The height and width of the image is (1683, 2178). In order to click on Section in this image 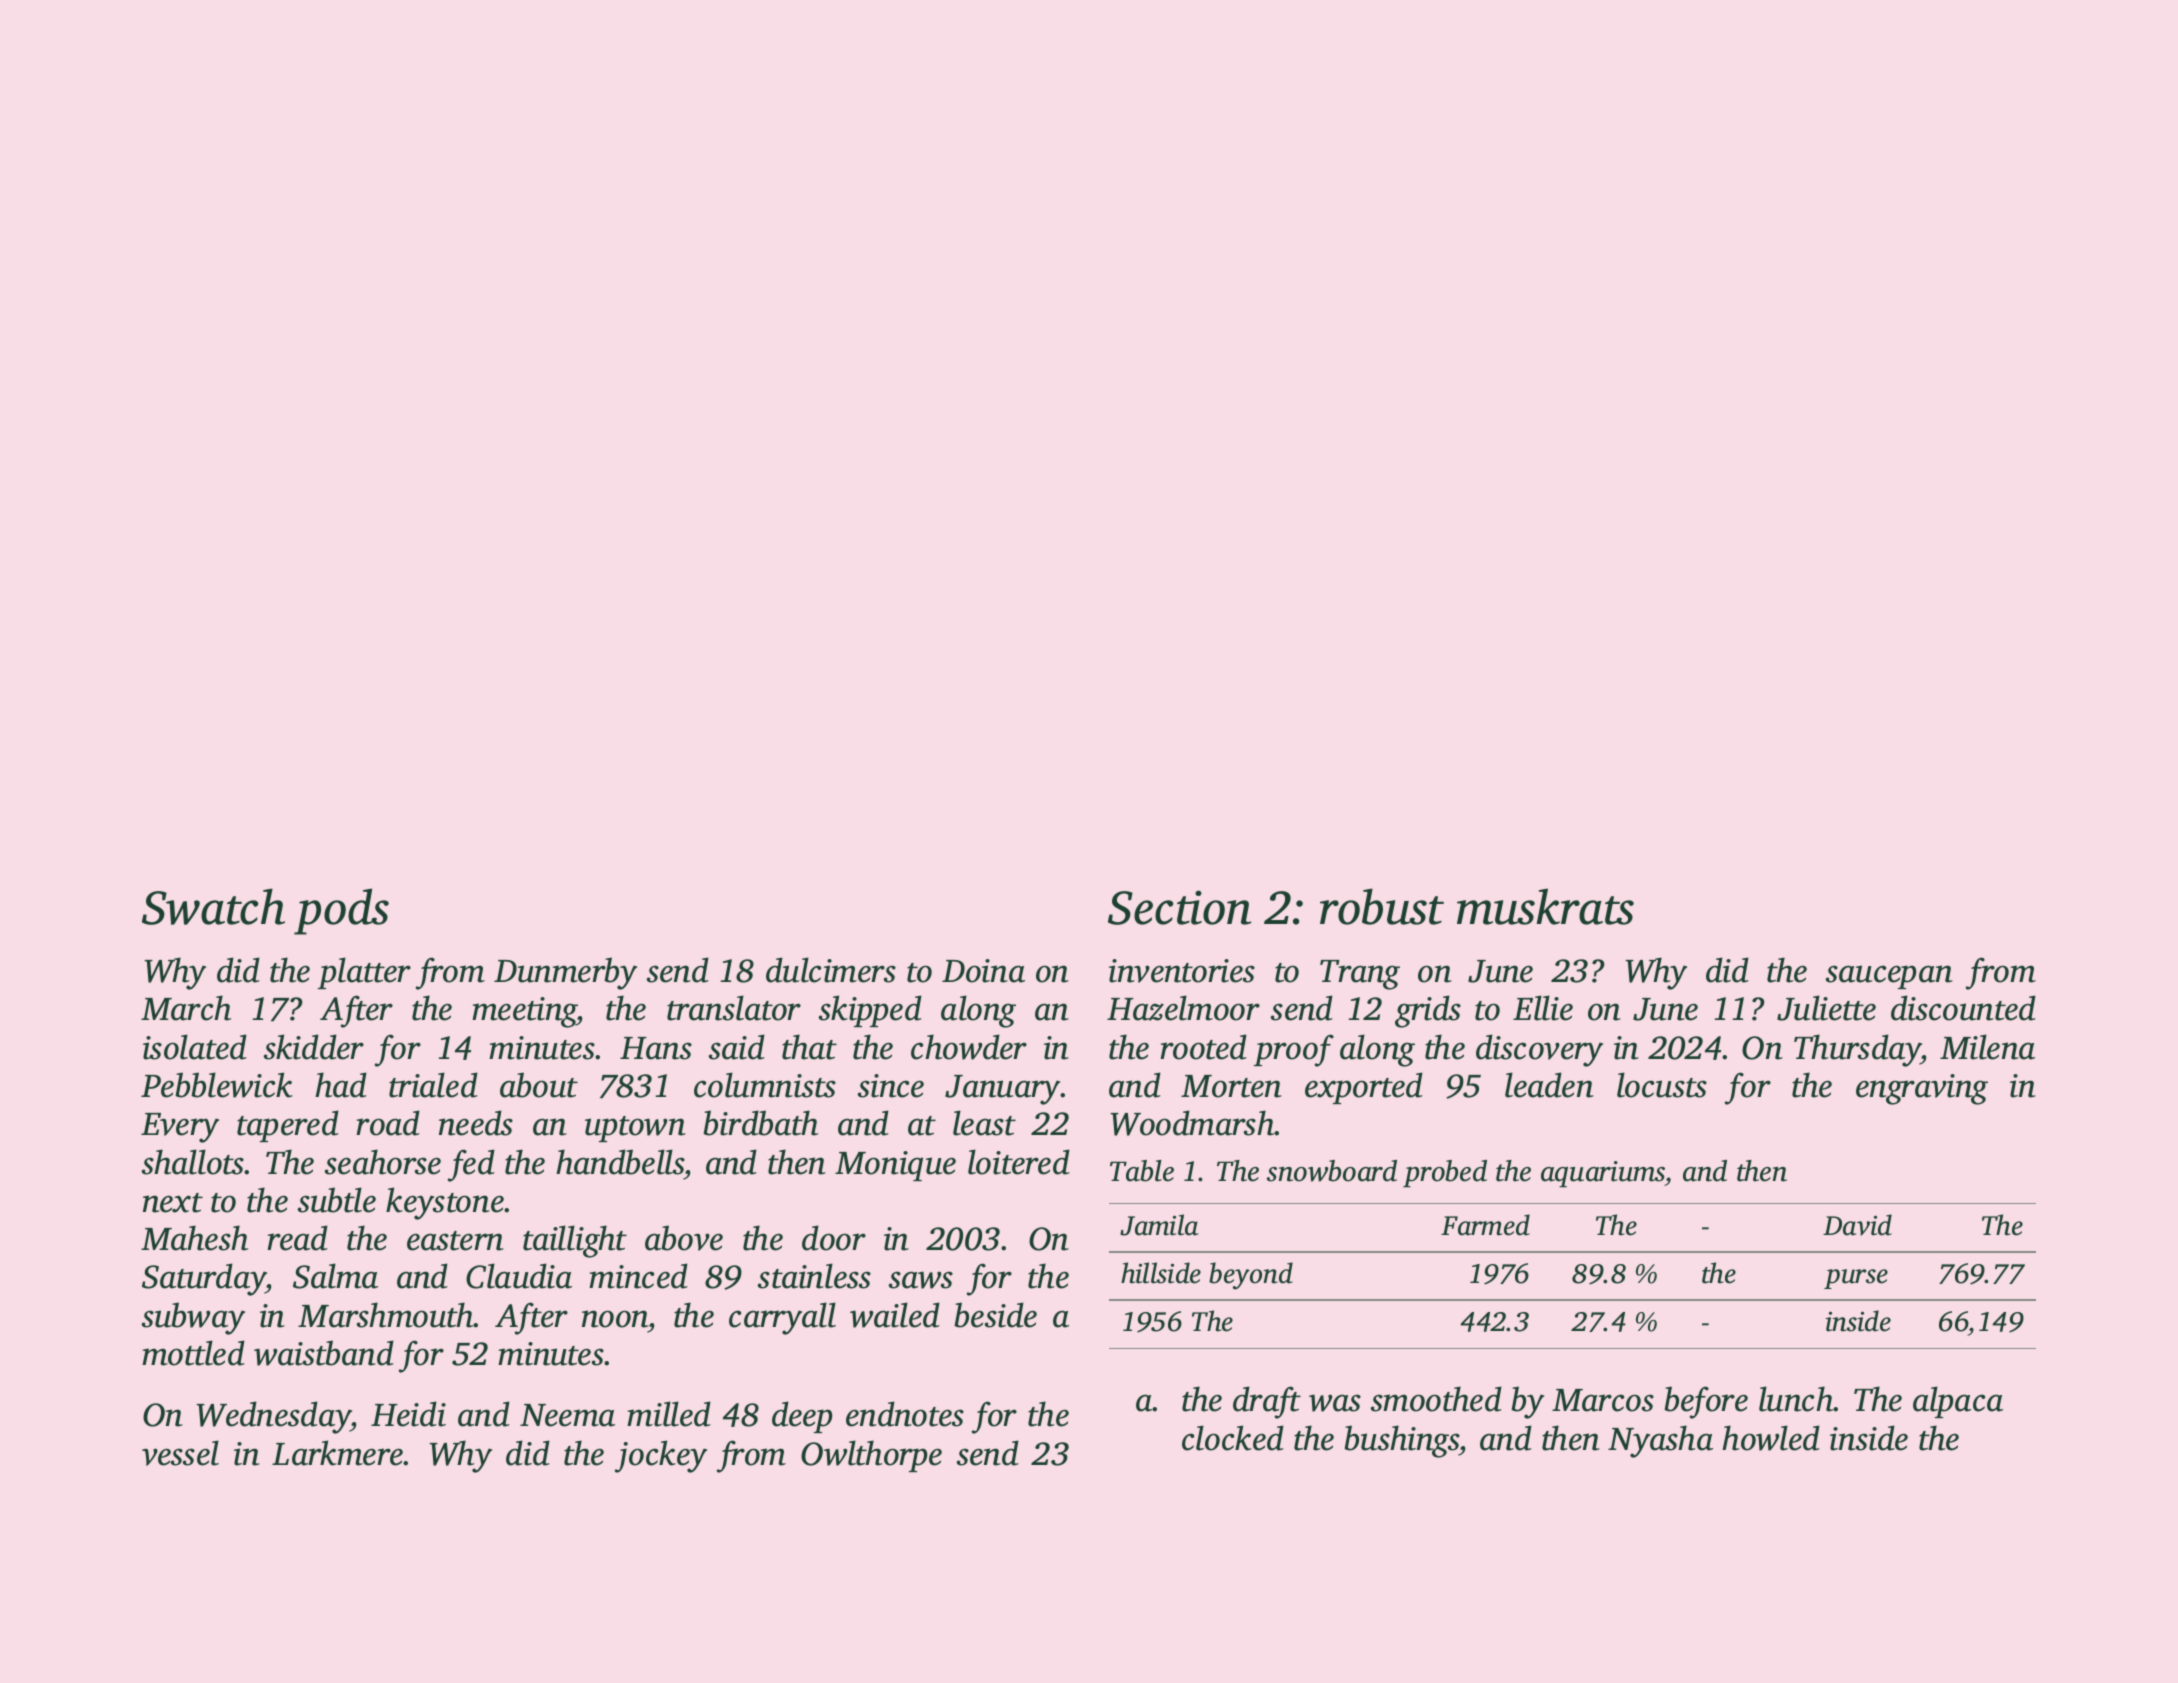, I will do `click(1179, 907)`.
